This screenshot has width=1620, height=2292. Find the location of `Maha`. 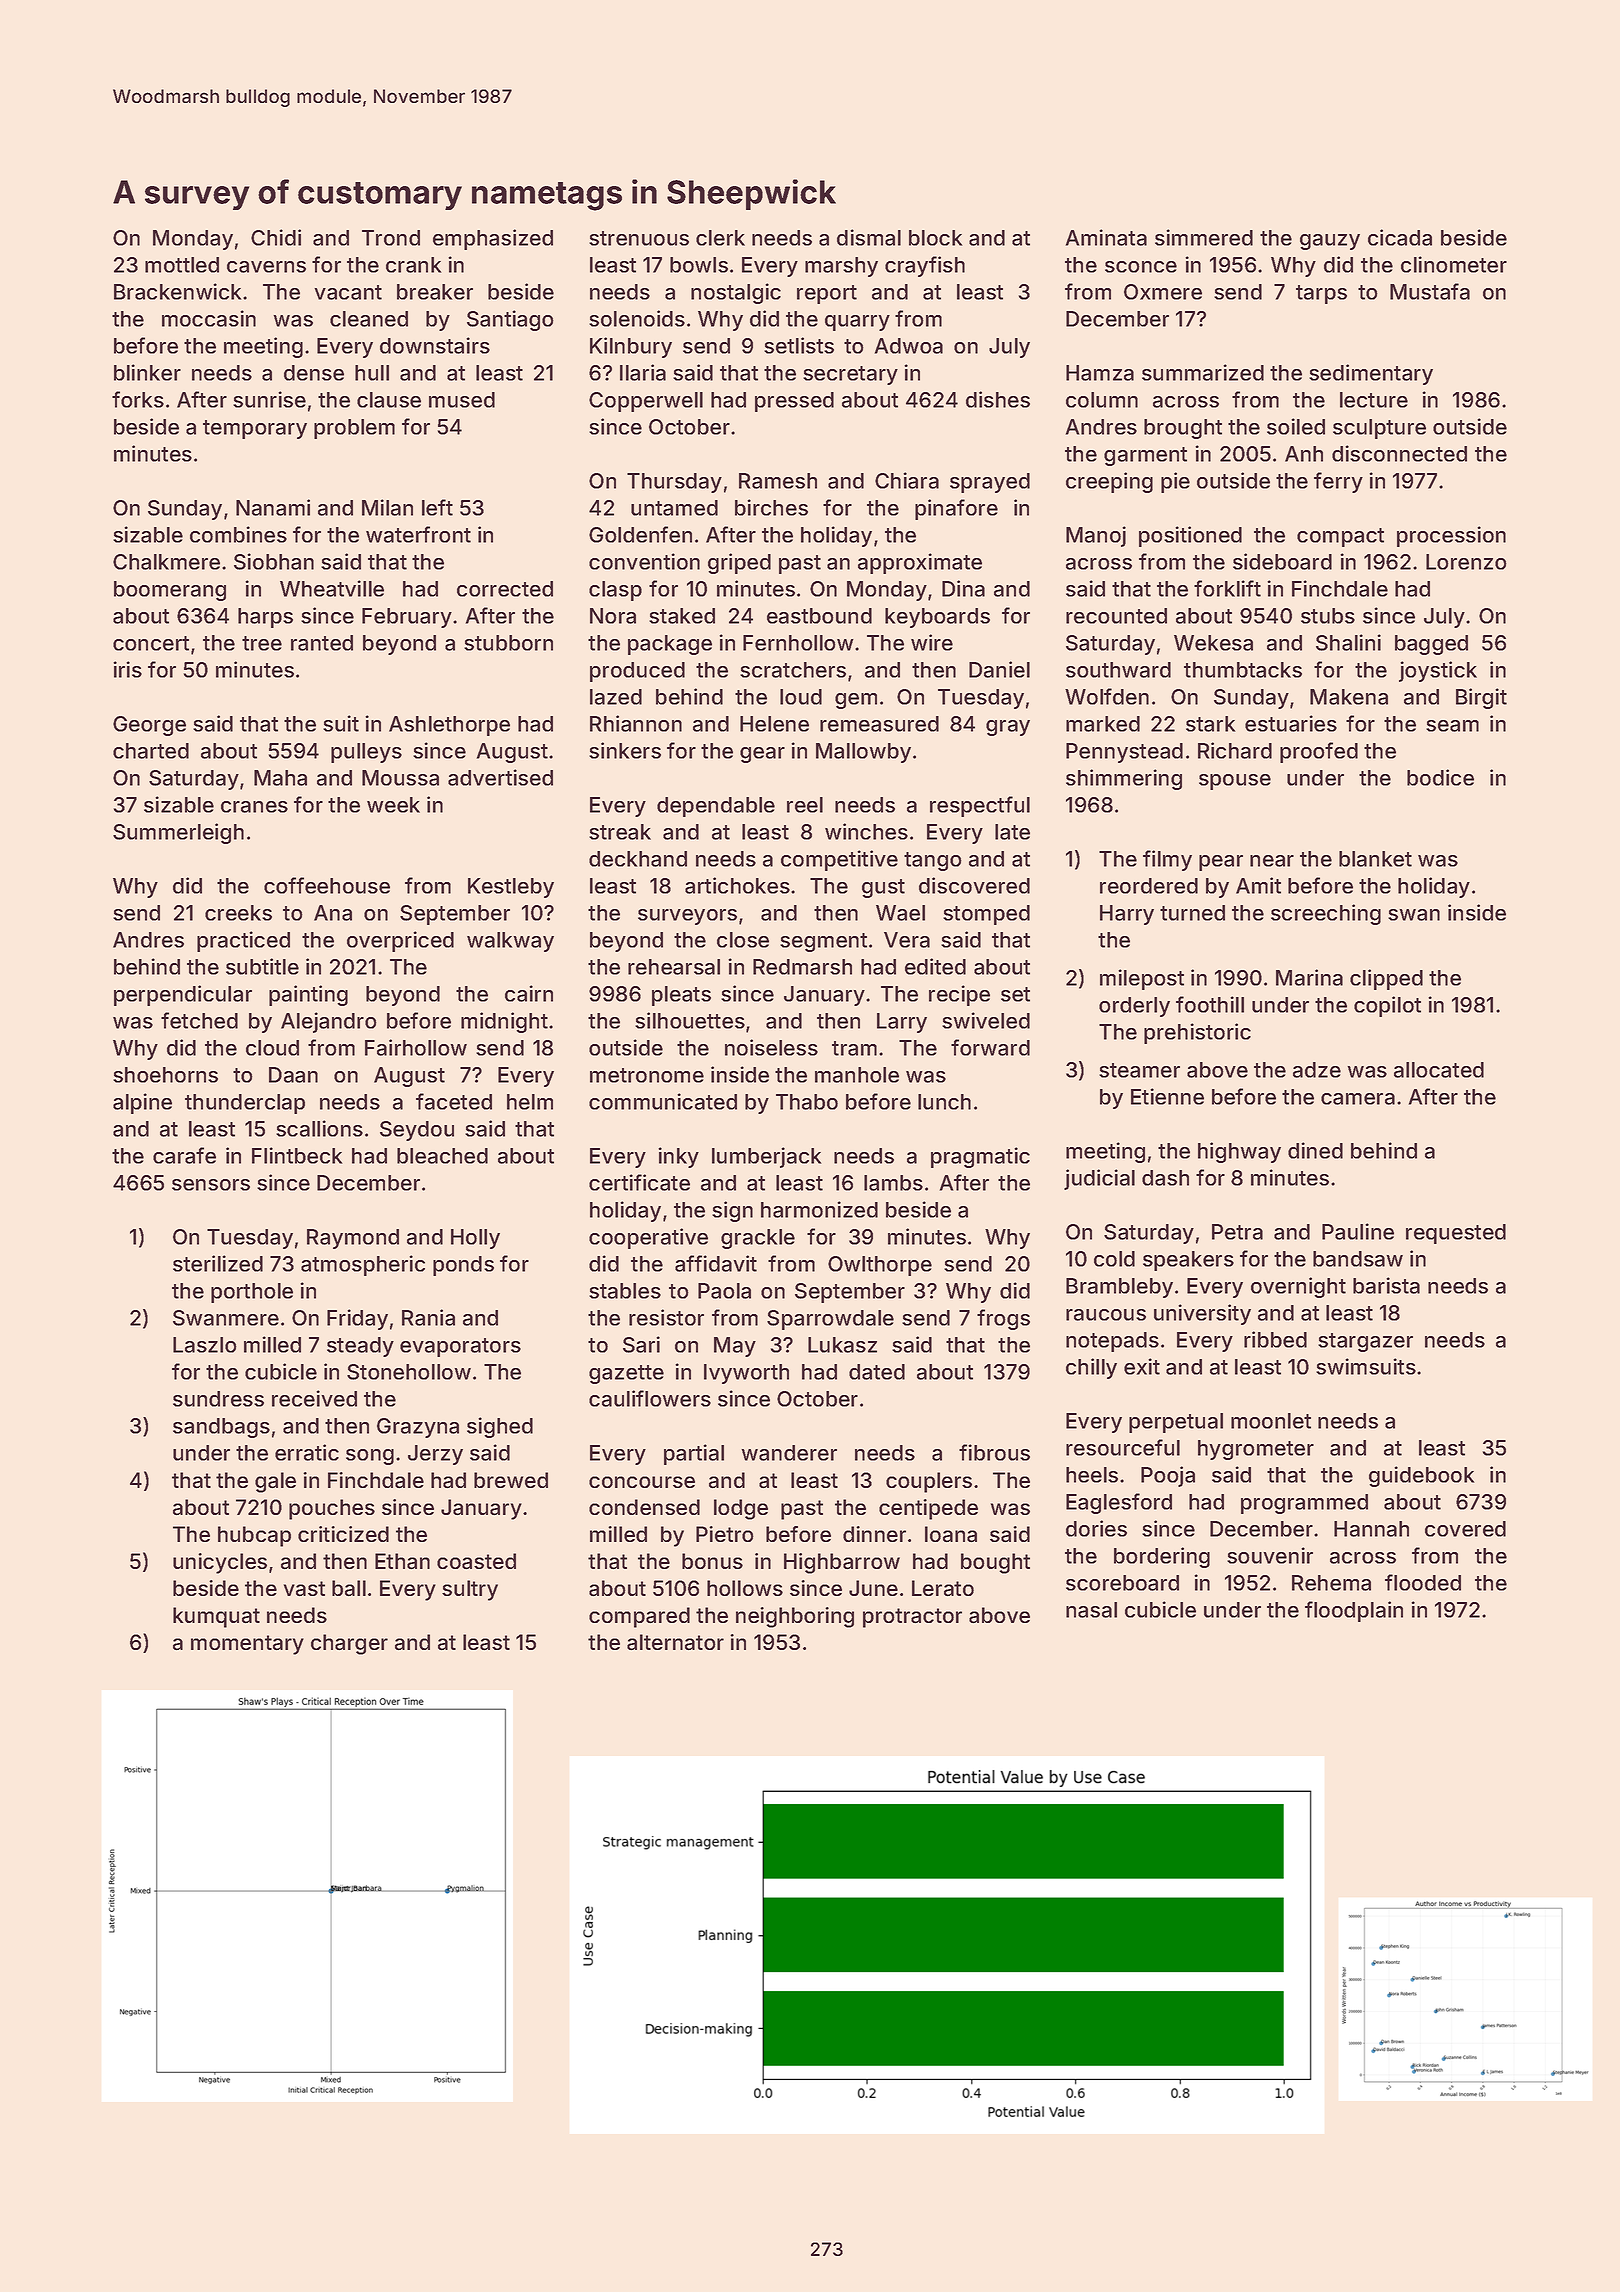

Maha is located at coordinates (280, 778).
